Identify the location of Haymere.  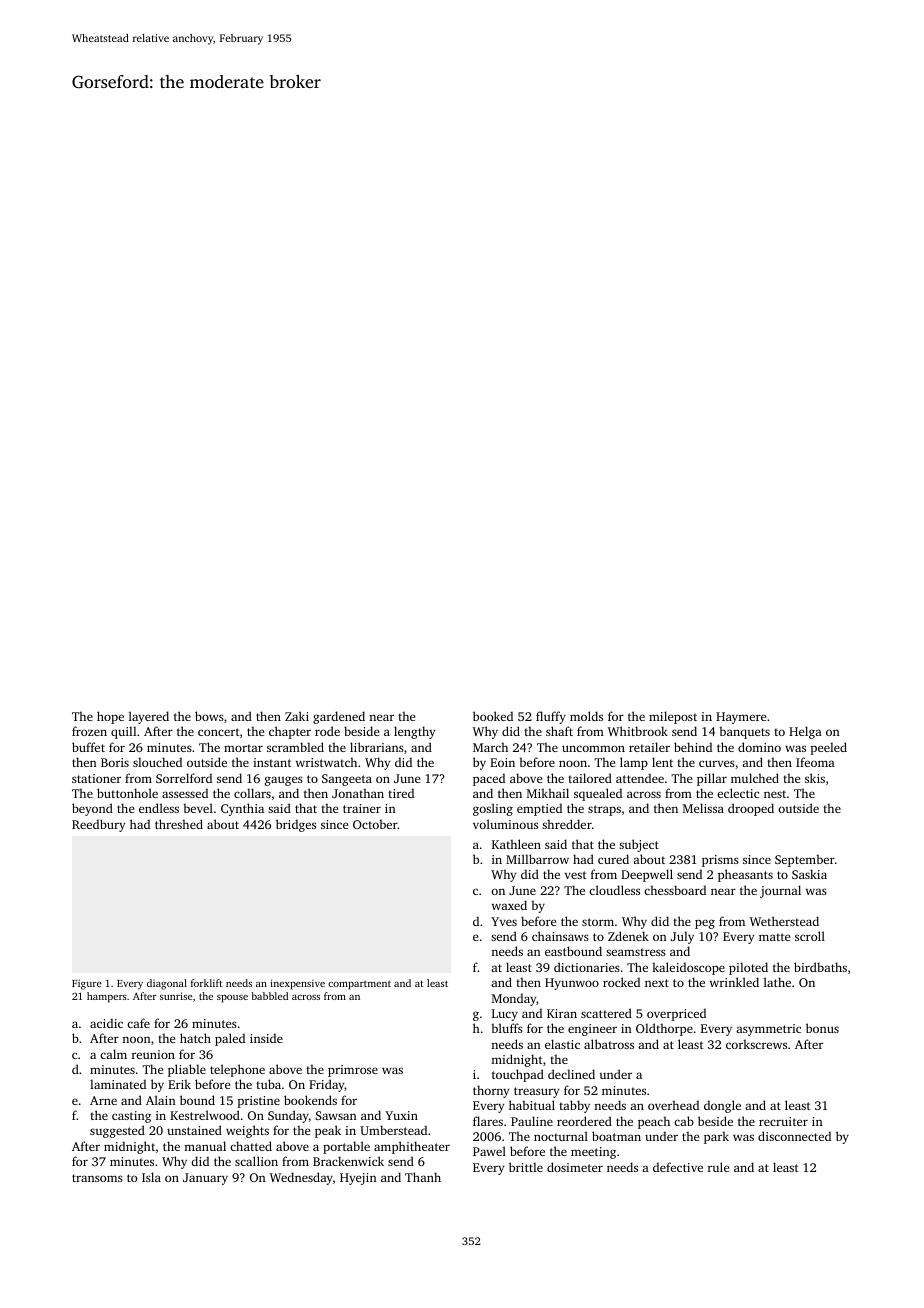
(741, 718).
